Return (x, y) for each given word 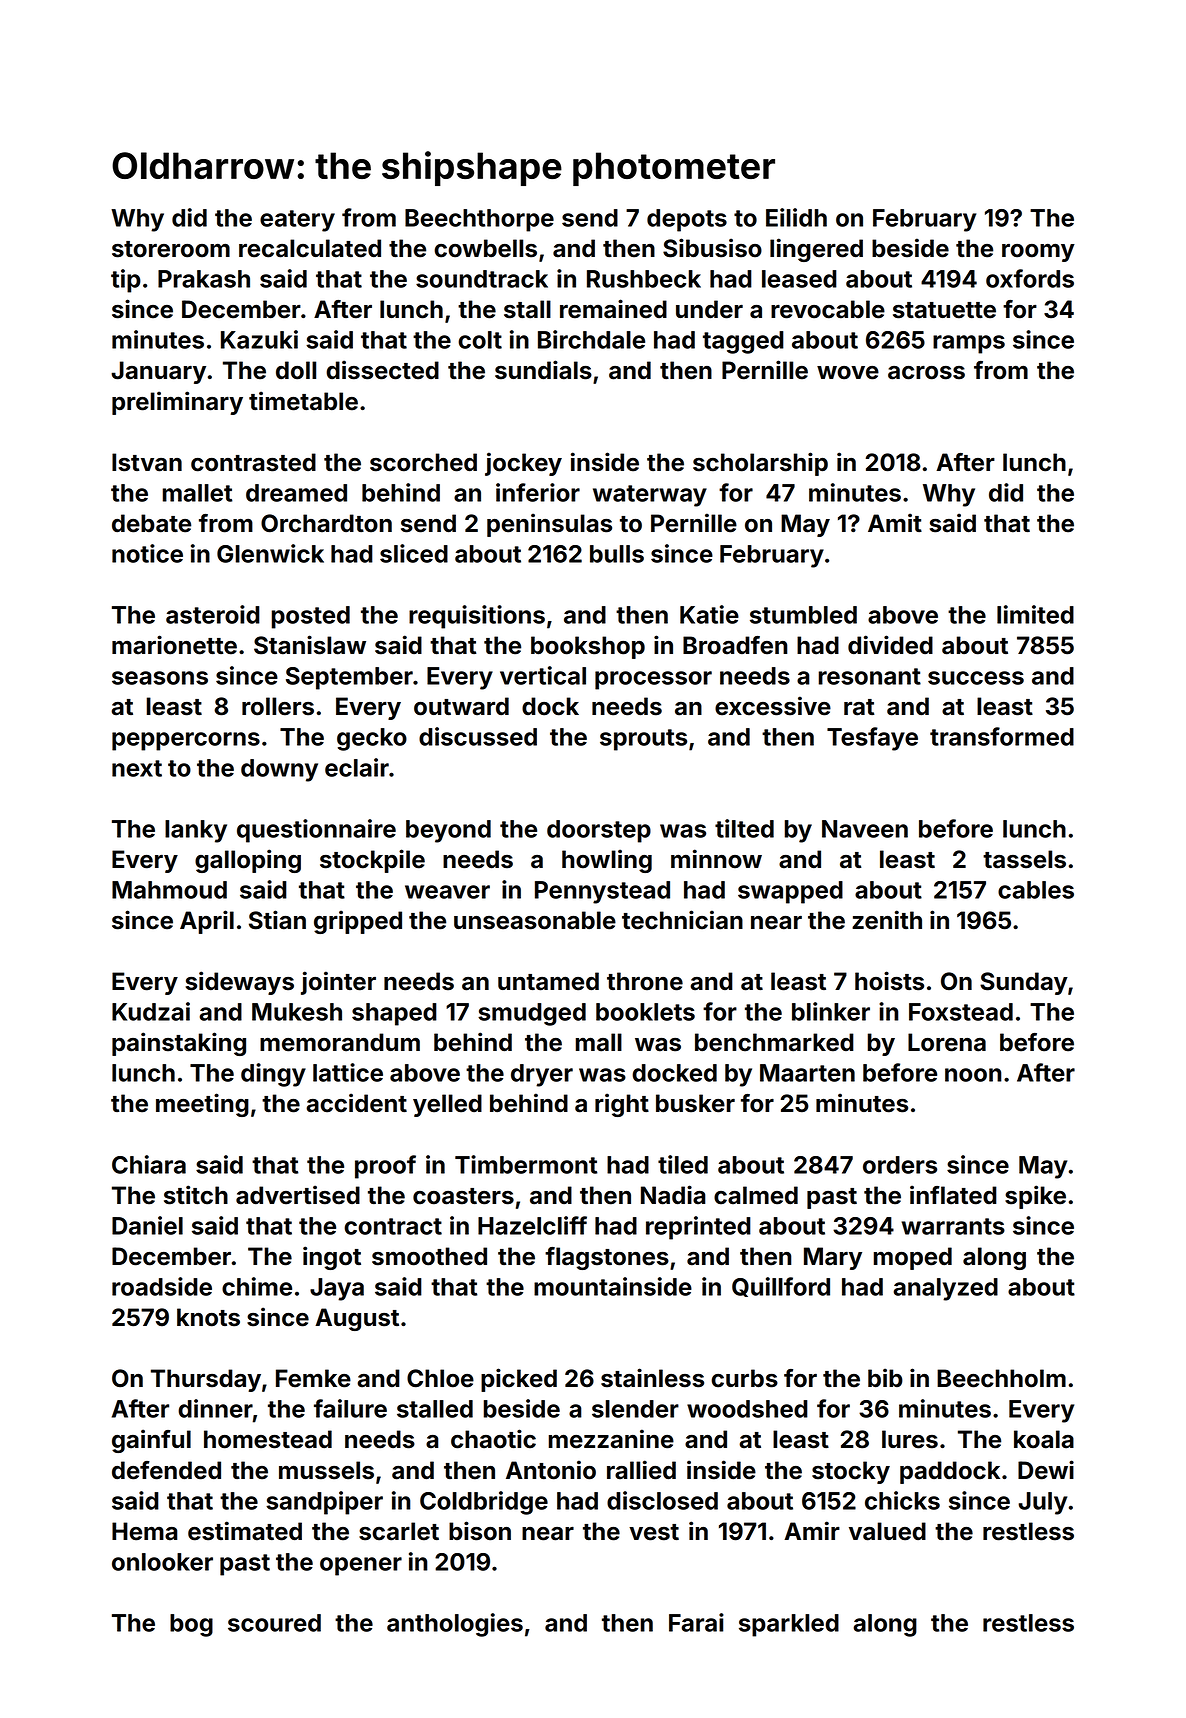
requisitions (477, 617)
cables (1036, 890)
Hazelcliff (532, 1225)
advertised (298, 1195)
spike (1035, 1197)
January (158, 372)
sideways (240, 983)
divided (890, 645)
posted (311, 617)
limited (1035, 614)
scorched (423, 462)
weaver (447, 892)
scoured (274, 1623)
